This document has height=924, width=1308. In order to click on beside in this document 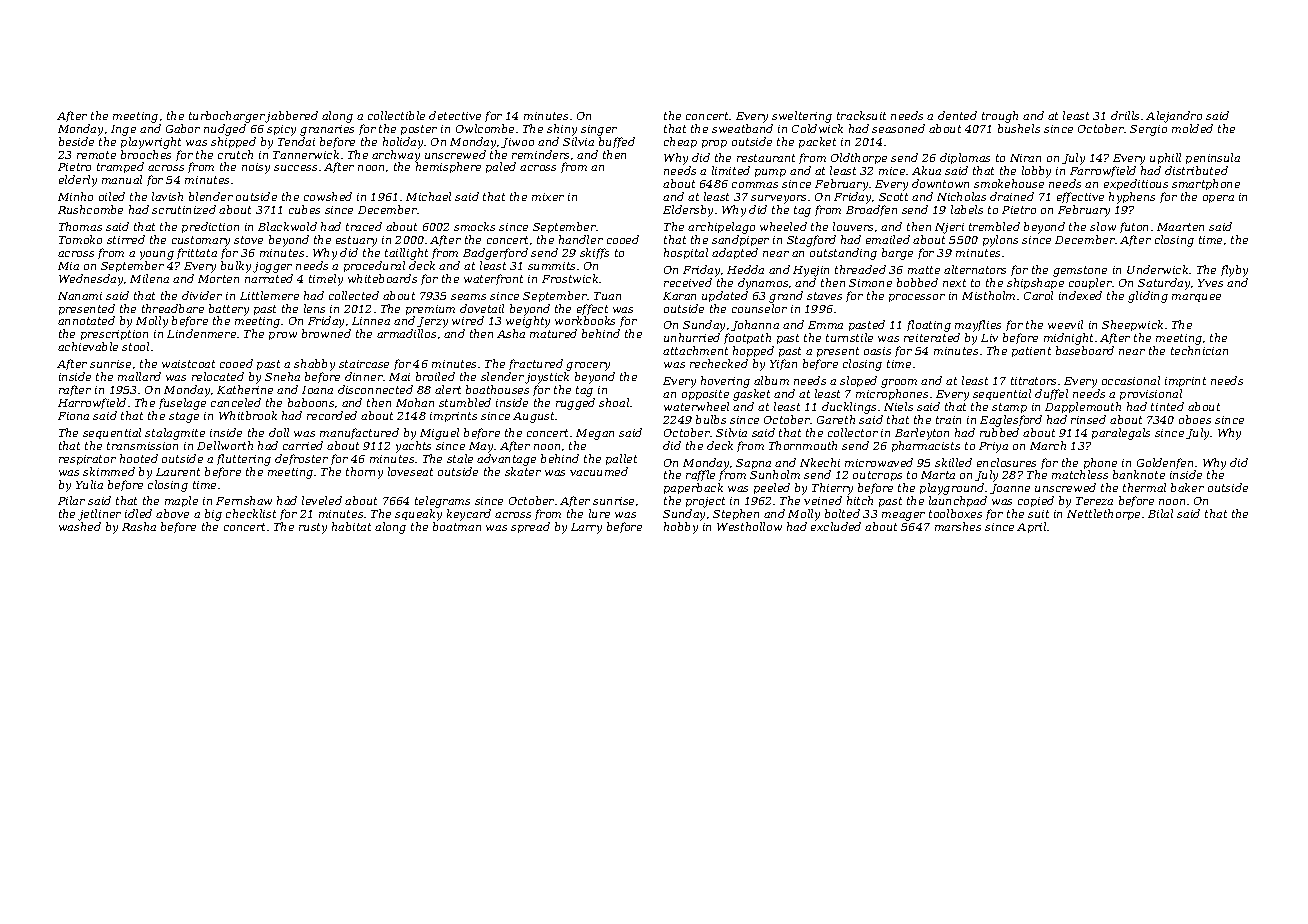, I will do `click(76, 141)`.
